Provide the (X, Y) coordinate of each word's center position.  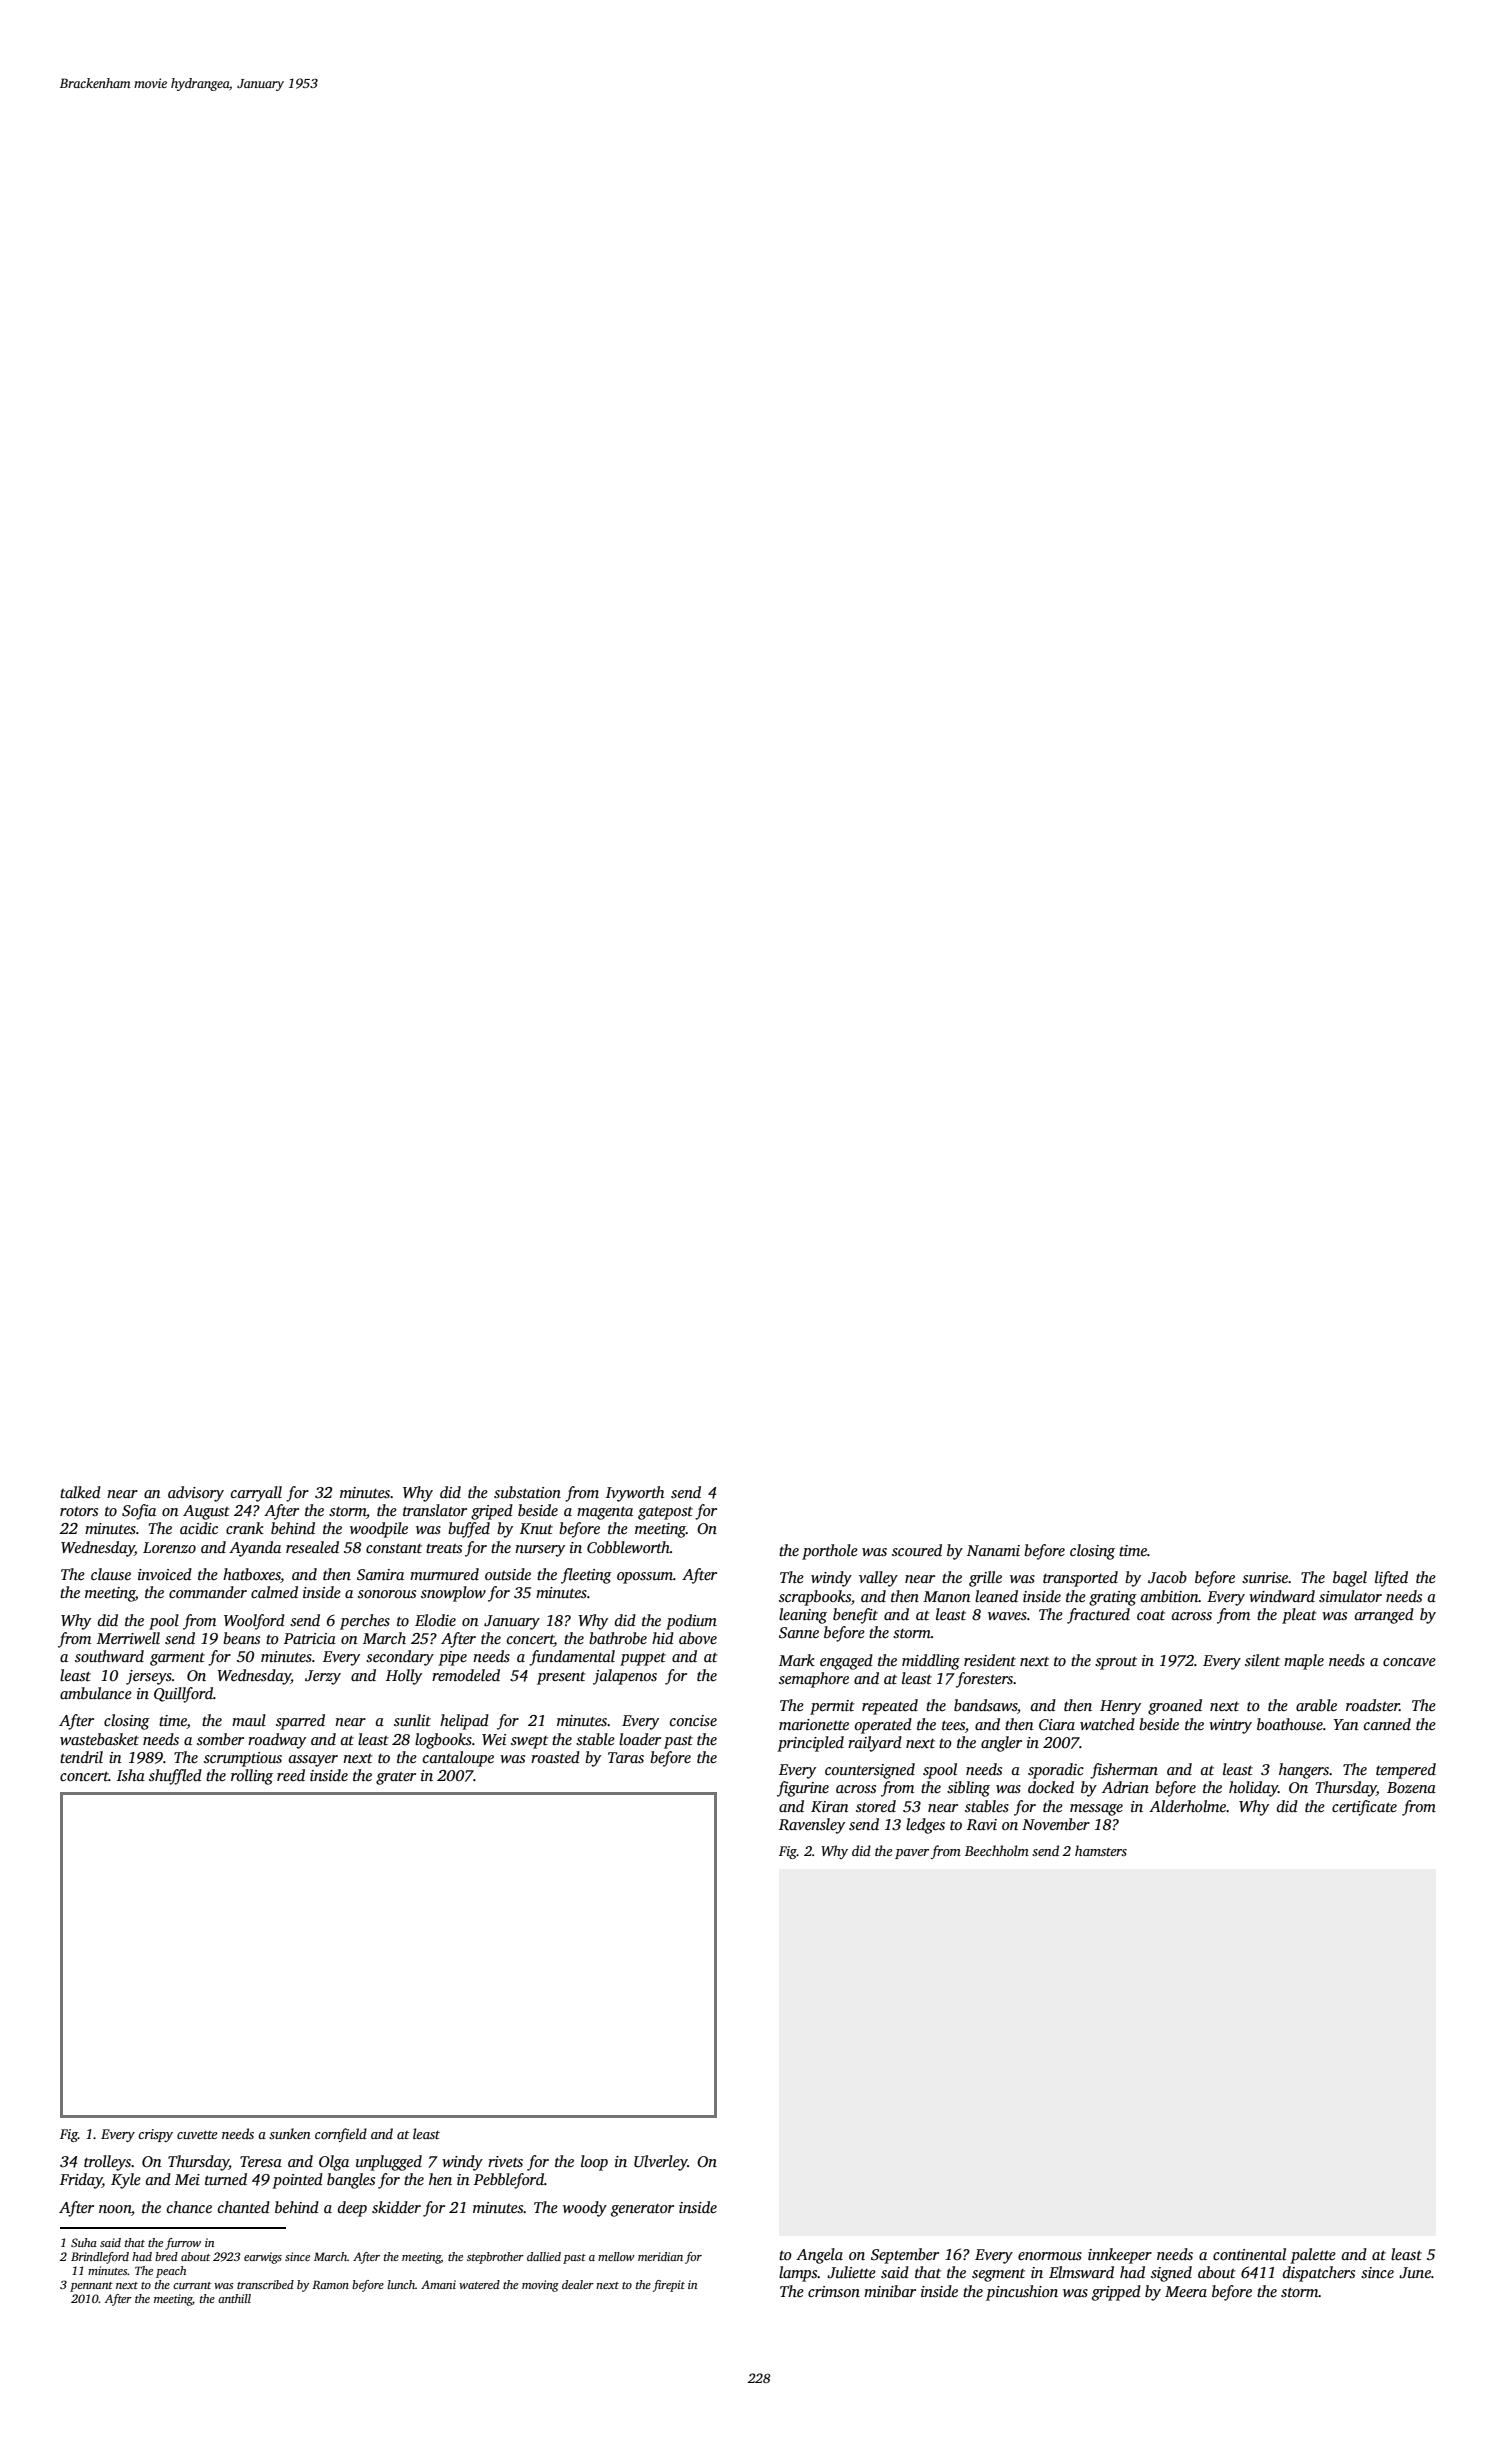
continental (1249, 2254)
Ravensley (812, 1826)
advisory (196, 1494)
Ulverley (661, 2163)
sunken (290, 2133)
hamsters (1101, 1850)
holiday (1253, 1789)
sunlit (412, 1720)
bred (166, 2256)
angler (1001, 1744)
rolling (252, 1777)
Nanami (993, 1550)
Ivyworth (635, 1494)
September (905, 2256)
